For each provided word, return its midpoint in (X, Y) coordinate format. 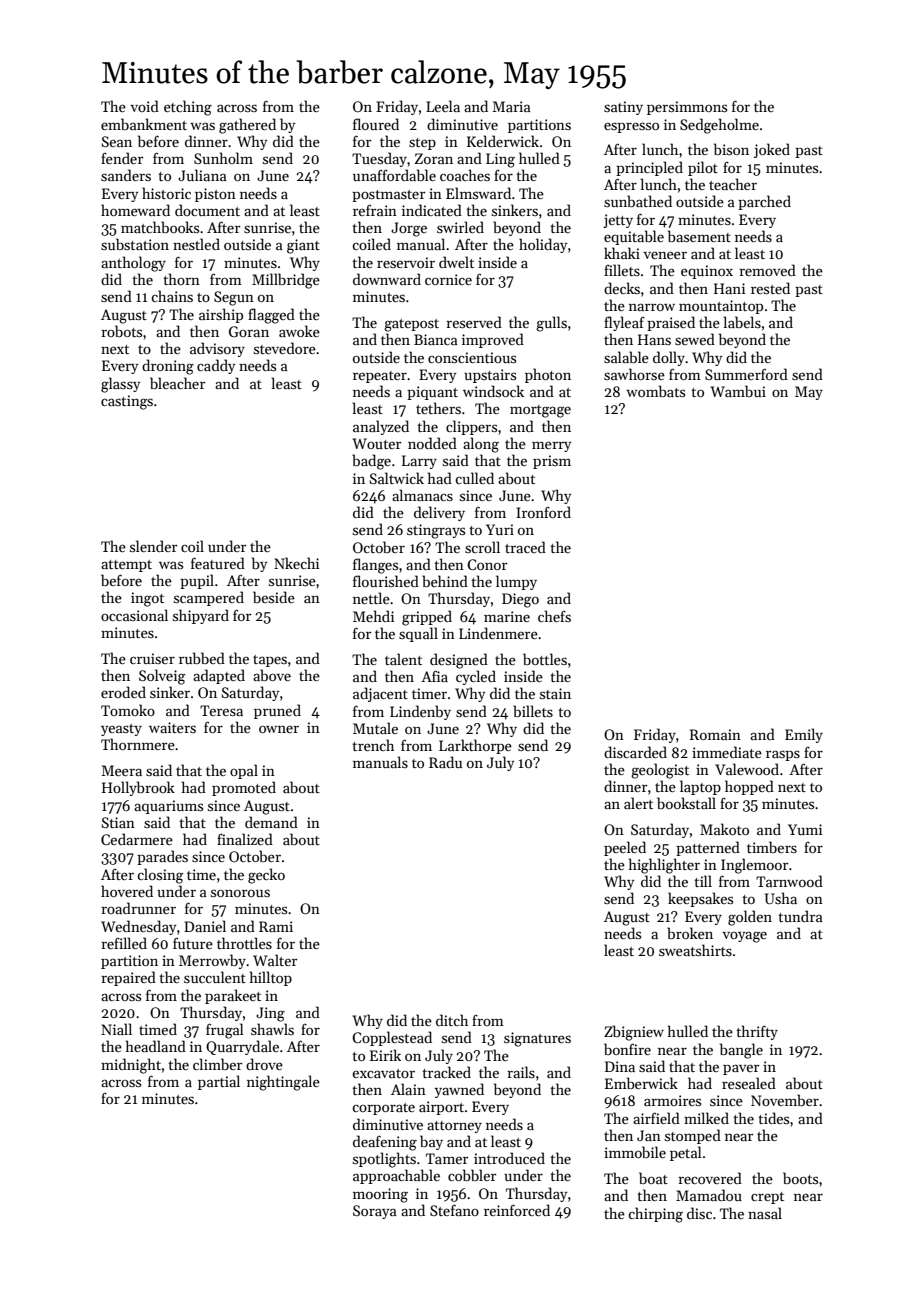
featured (218, 563)
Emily (804, 735)
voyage (744, 937)
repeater (380, 377)
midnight (131, 1066)
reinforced (517, 1210)
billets (533, 711)
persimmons (687, 108)
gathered (247, 126)
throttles (244, 943)
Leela (443, 106)
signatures (537, 1039)
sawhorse (634, 374)
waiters (172, 727)
